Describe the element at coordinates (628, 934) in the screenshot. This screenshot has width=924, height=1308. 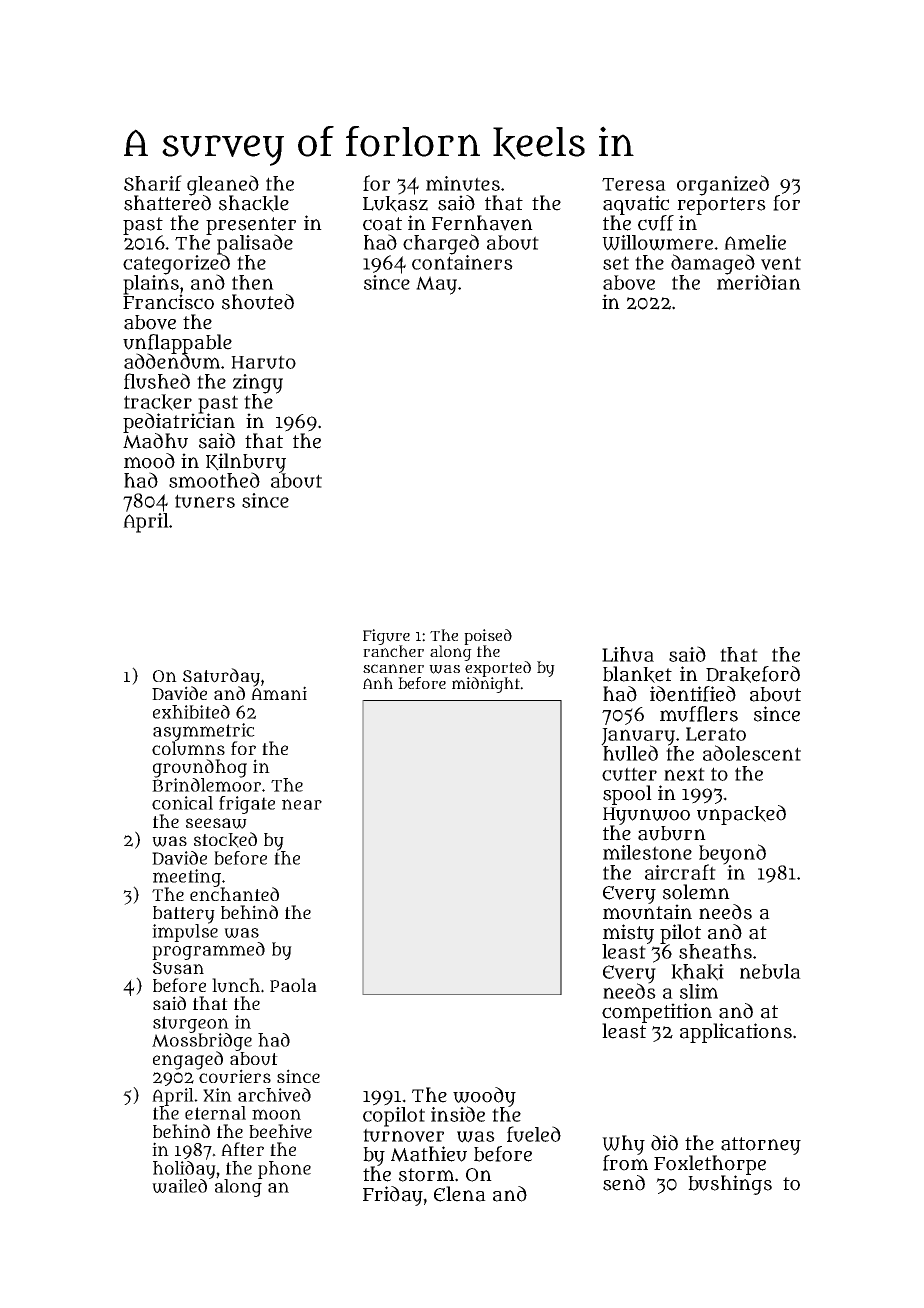
I see `misty` at that location.
